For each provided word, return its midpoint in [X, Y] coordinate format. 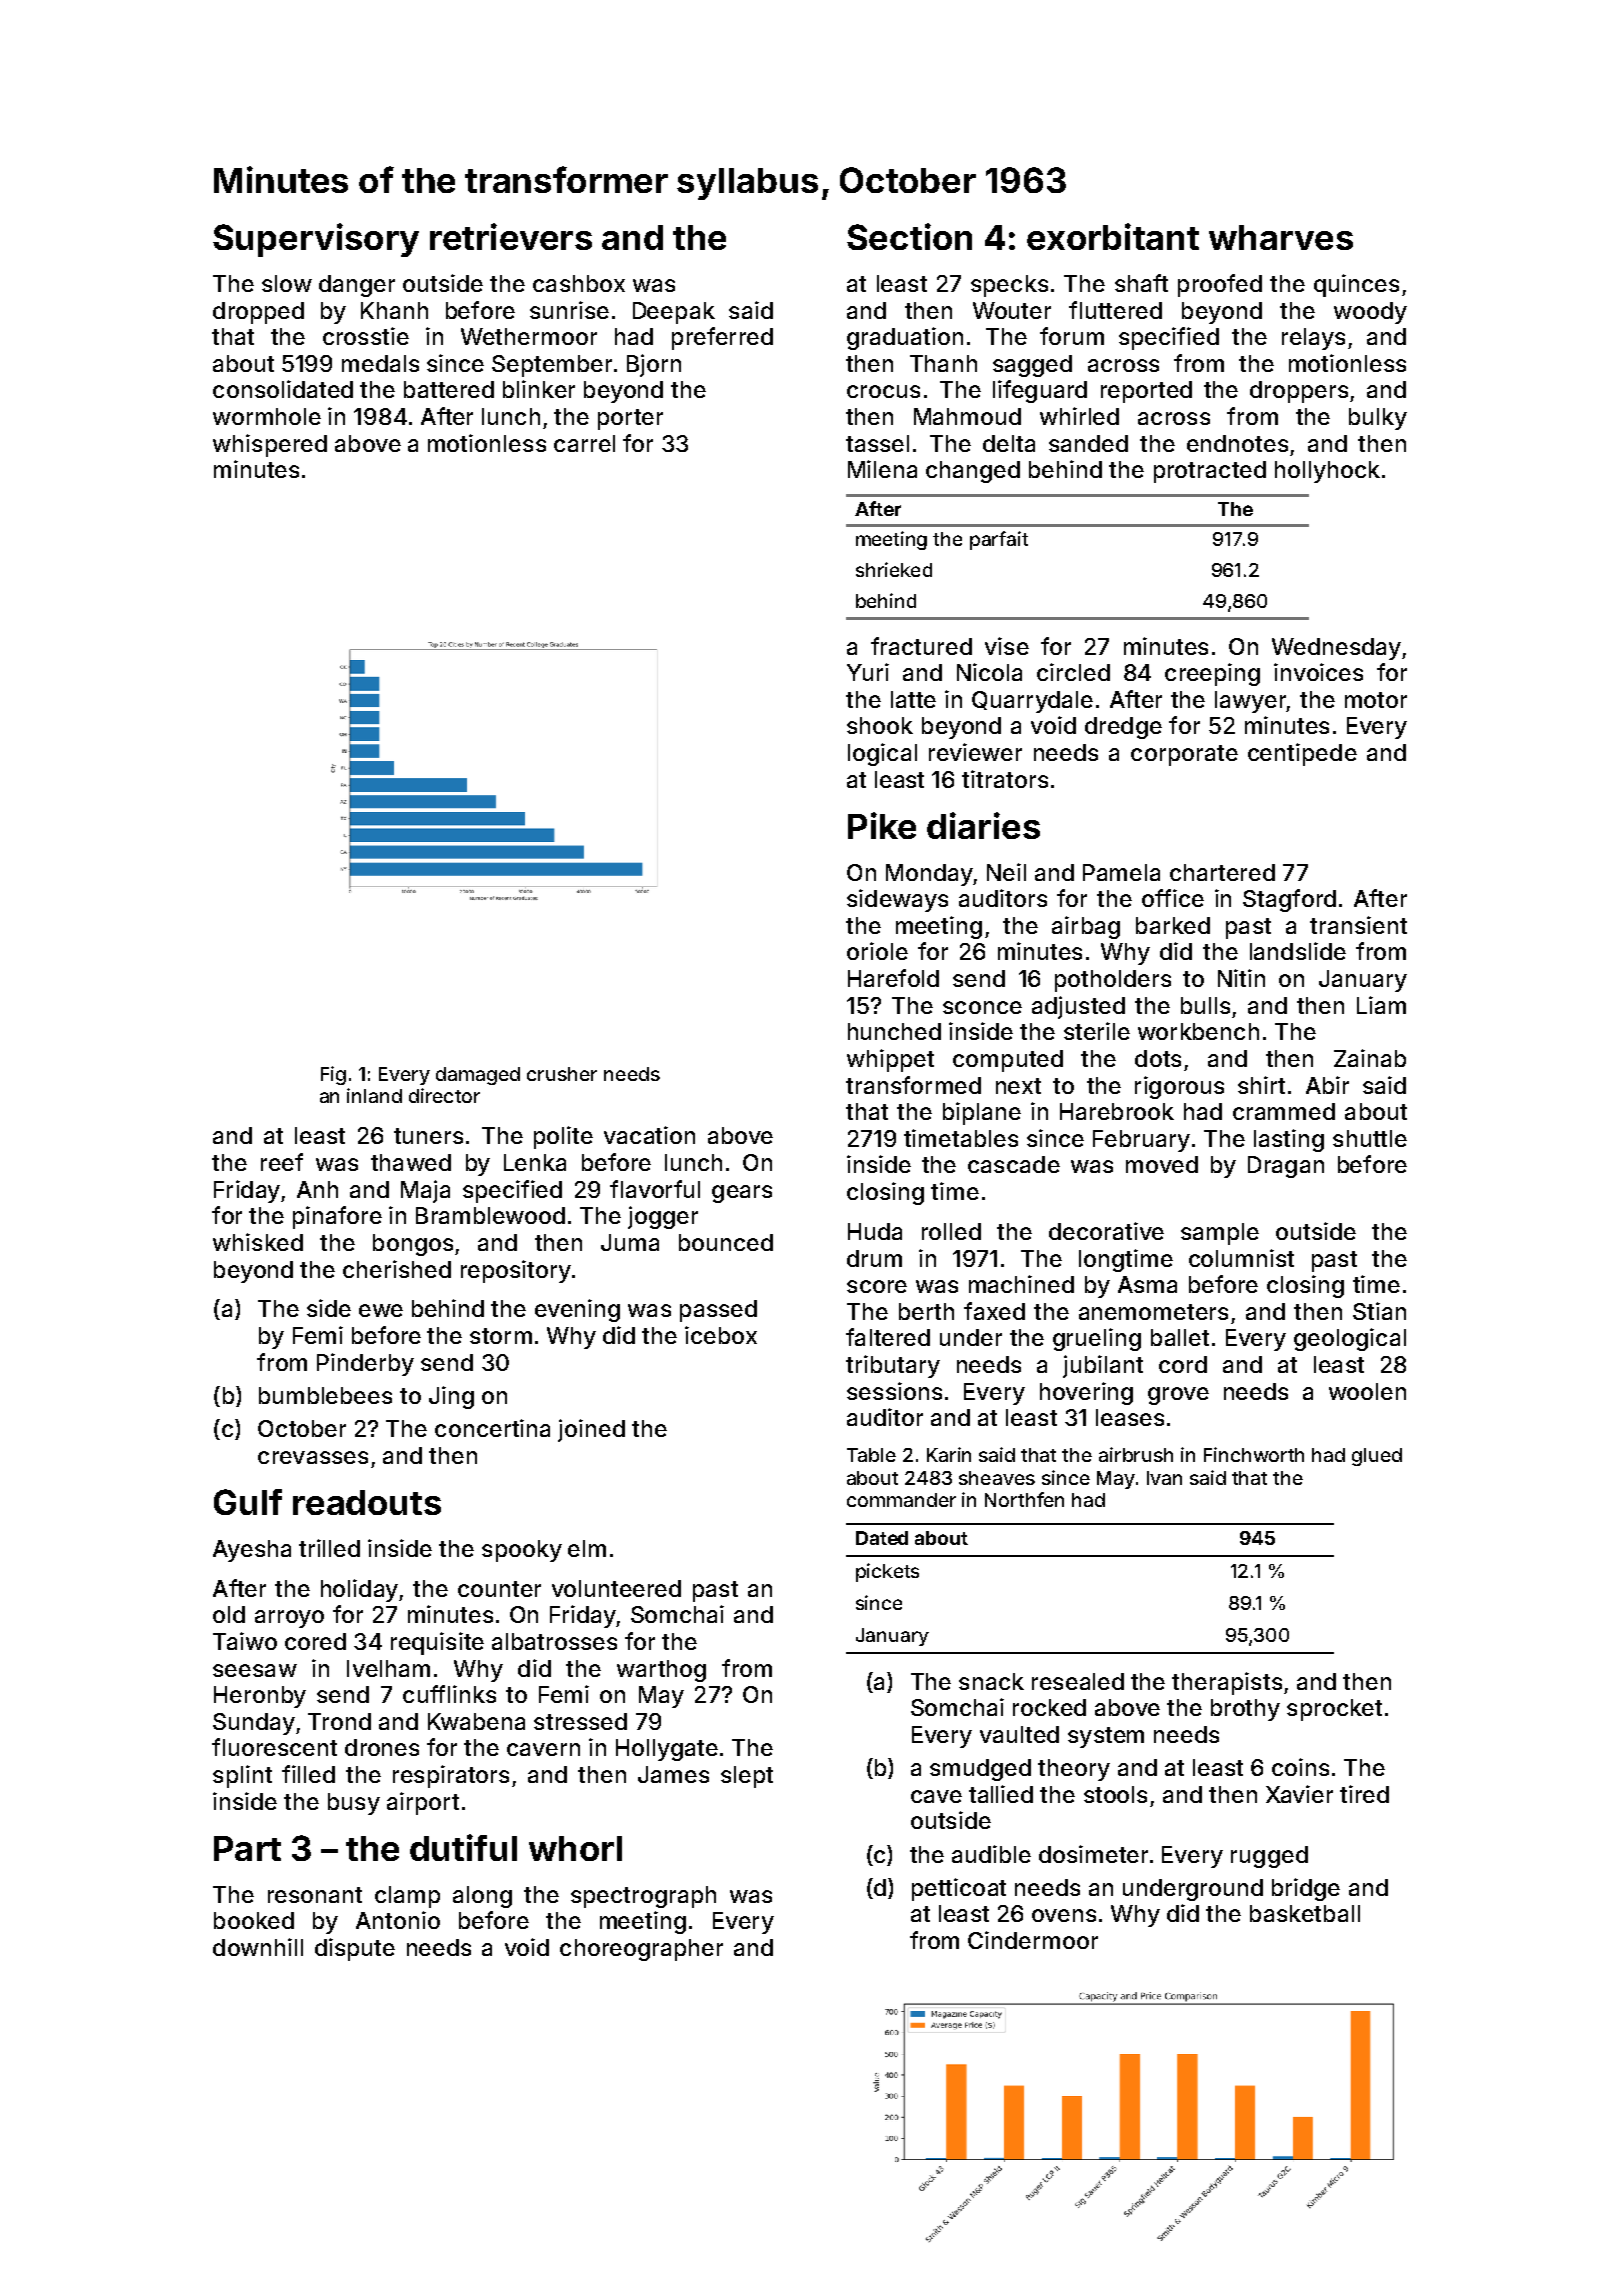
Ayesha [252, 1551]
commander [901, 1500]
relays [1313, 339]
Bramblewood [490, 1215]
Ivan [1164, 1478]
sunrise [569, 310]
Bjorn [654, 365]
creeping [1212, 674]
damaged [478, 1076]
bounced [726, 1242]
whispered [270, 445]
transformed [913, 1085]
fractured [921, 646]
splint [242, 1776]
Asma [1147, 1284]
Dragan [1286, 1167]
